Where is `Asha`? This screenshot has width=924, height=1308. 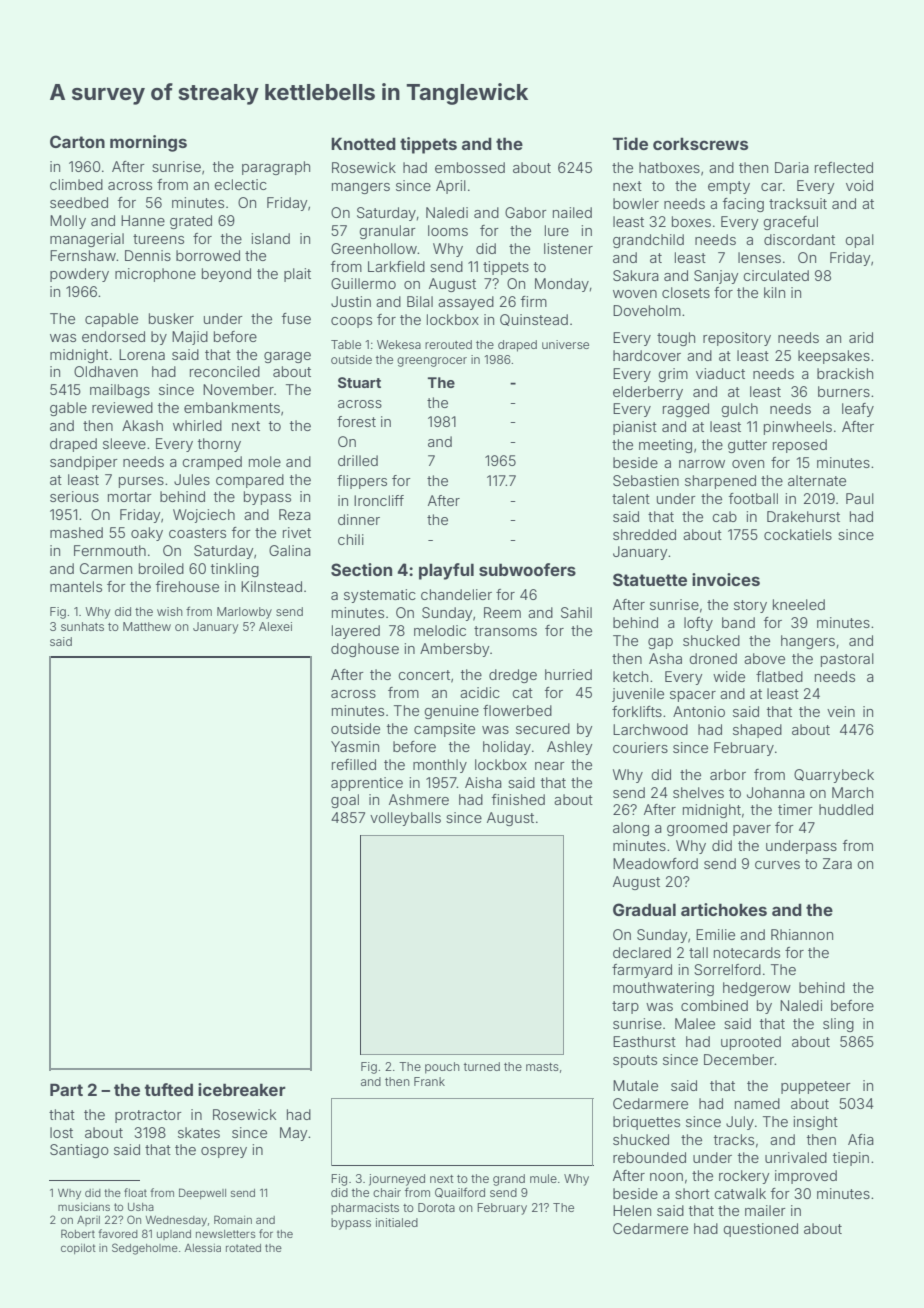
Asha is located at coordinates (665, 658).
